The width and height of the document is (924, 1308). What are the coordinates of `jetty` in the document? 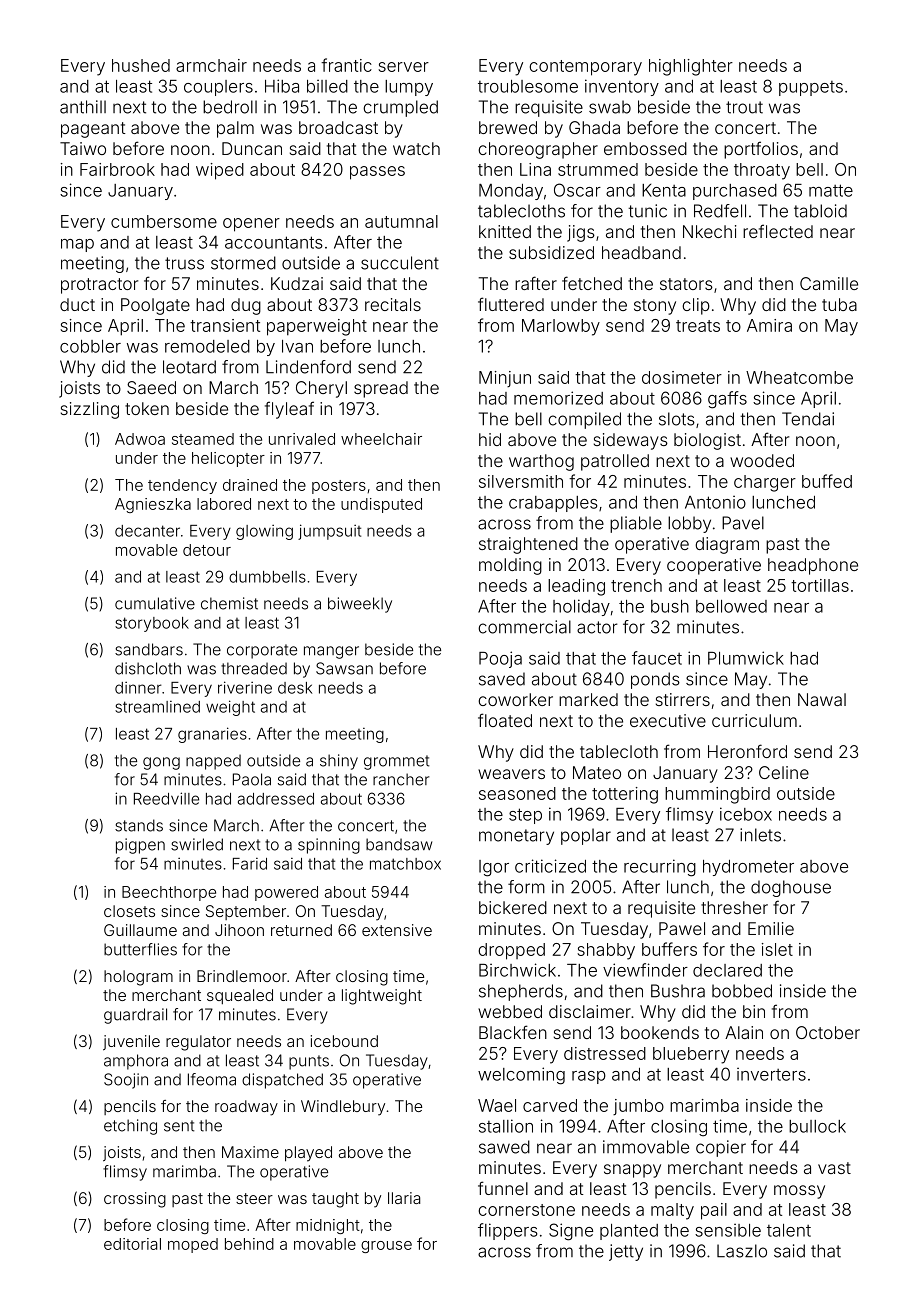 It's located at (626, 1252).
